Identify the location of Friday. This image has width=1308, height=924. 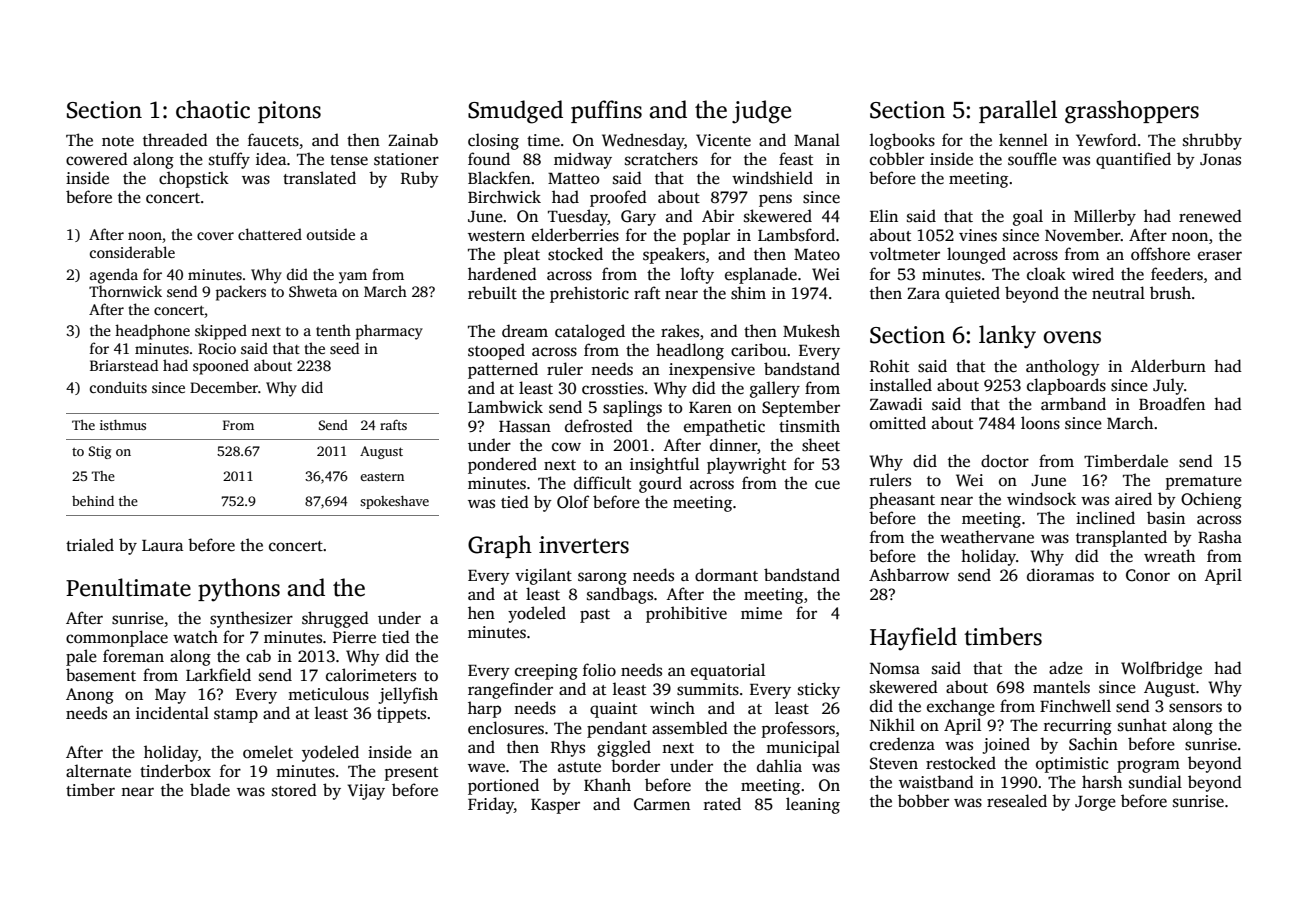
(491, 805).
